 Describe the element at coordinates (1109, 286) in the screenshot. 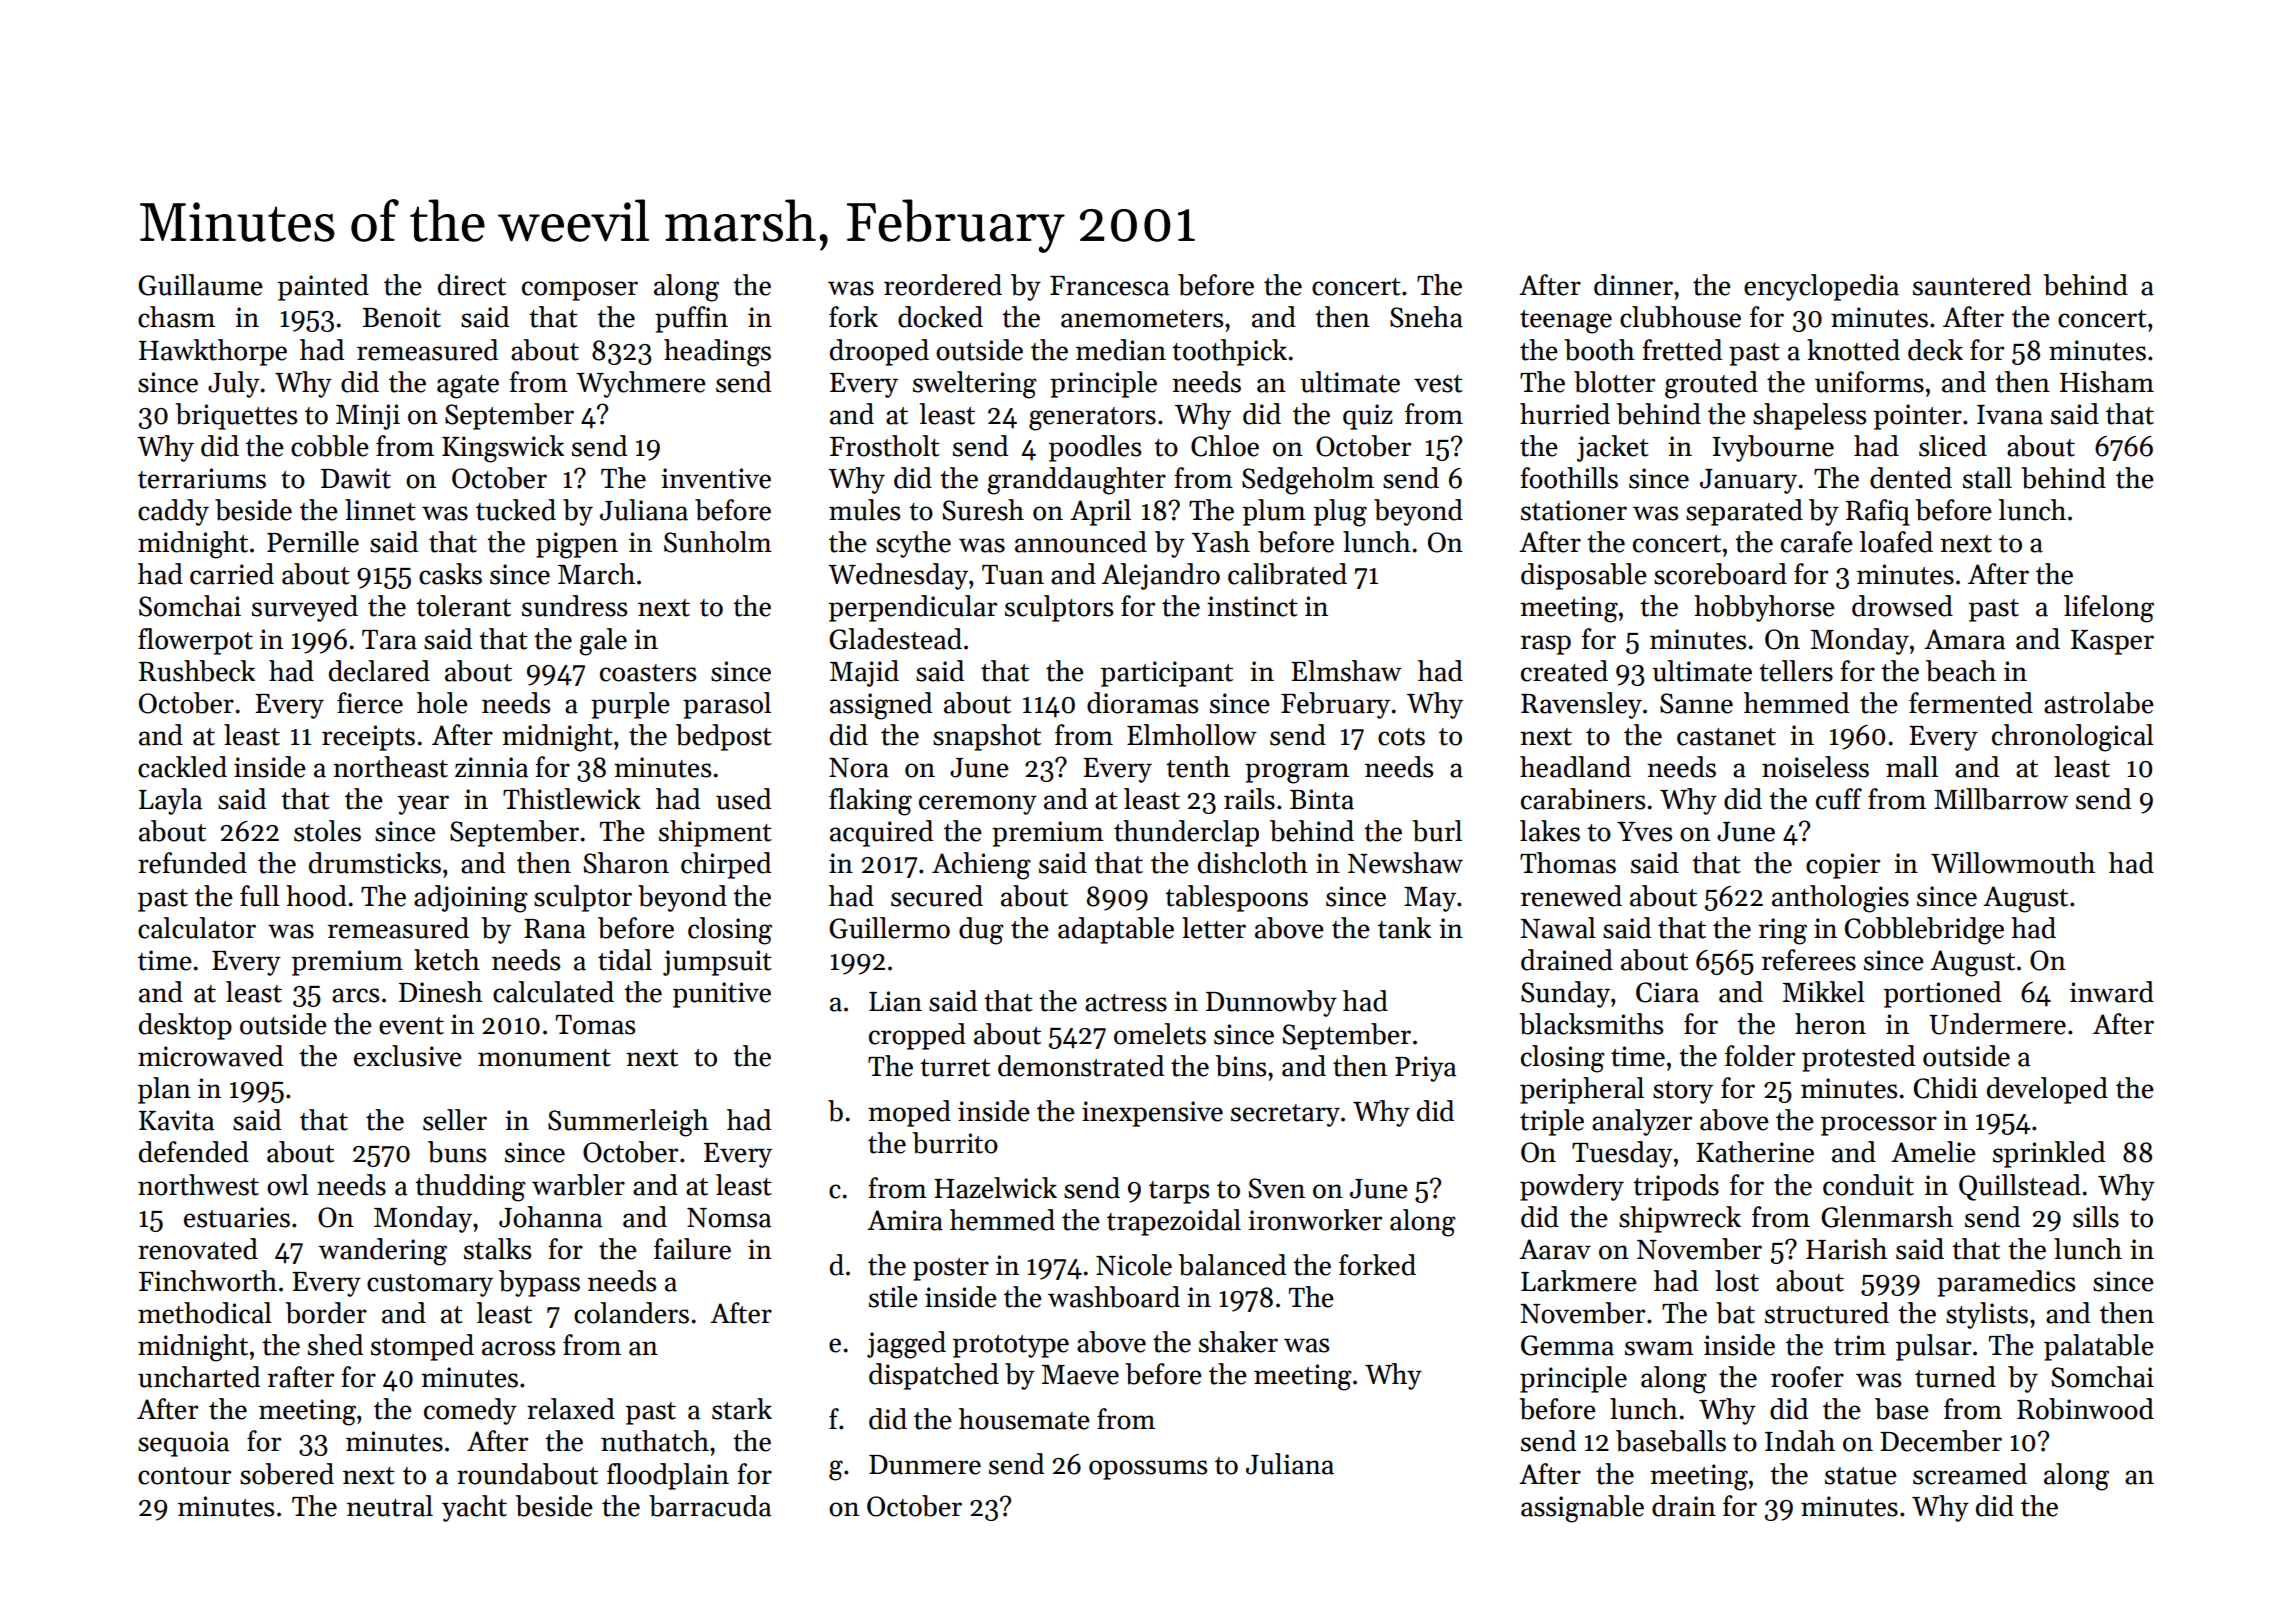

I see `Francesca` at that location.
